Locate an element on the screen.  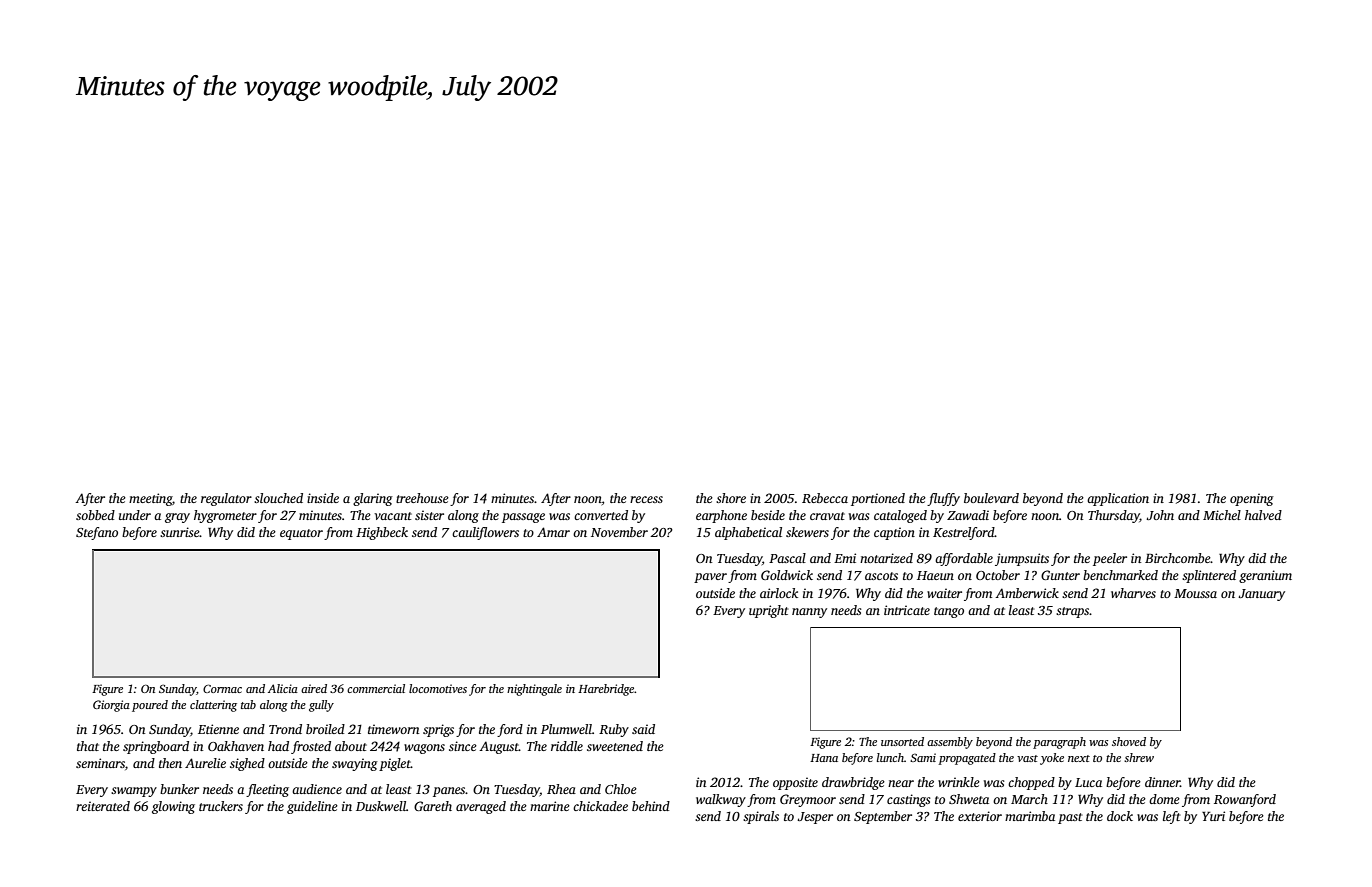
meeting is located at coordinates (150, 499).
